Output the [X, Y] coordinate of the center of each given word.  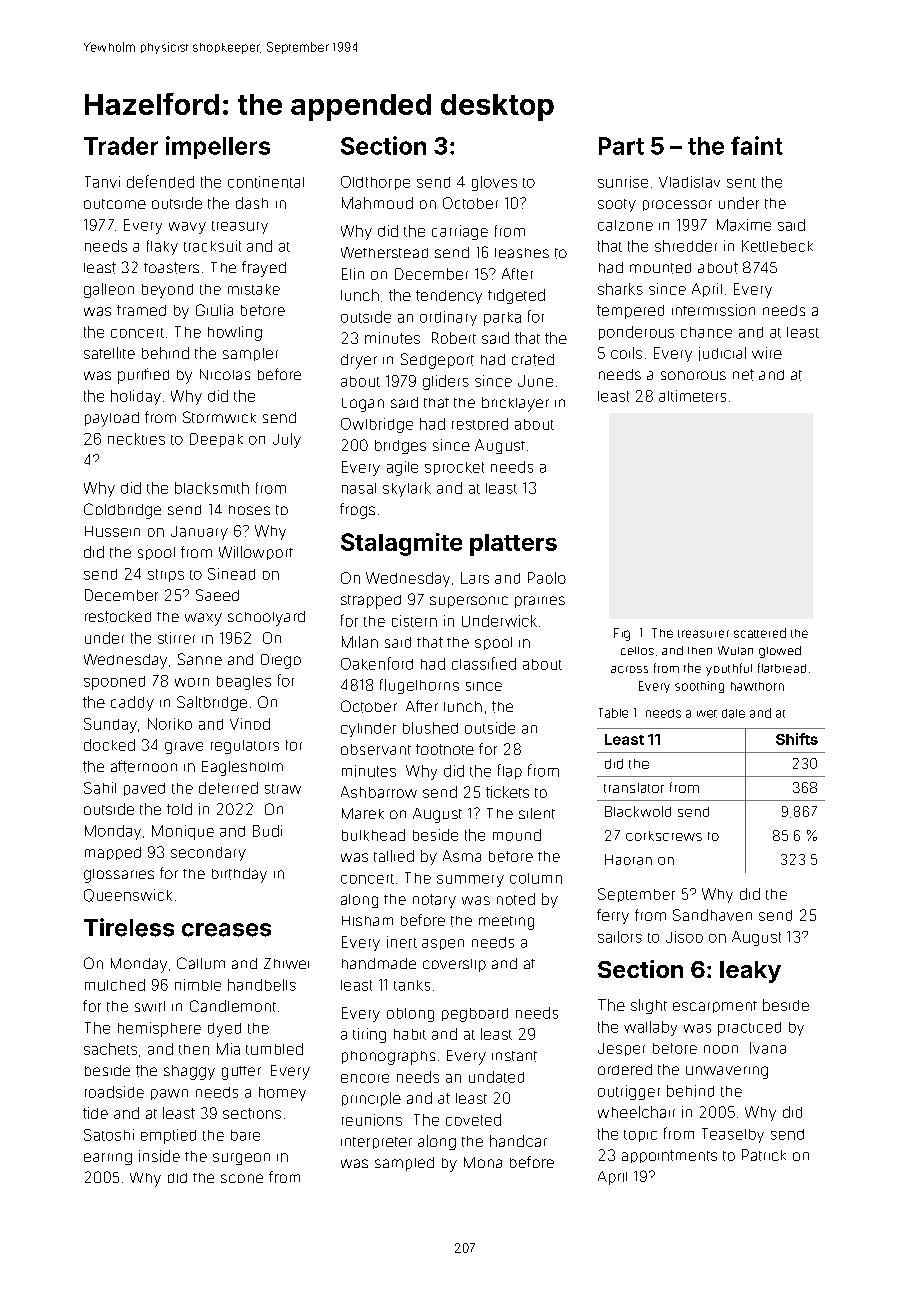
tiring [369, 1035]
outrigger [629, 1092]
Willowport [256, 553]
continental [266, 182]
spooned [114, 683]
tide [95, 1113]
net [743, 375]
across [629, 669]
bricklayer [515, 404]
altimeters [692, 396]
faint [757, 145]
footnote [445, 749]
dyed [224, 1030]
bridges [400, 447]
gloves [494, 183]
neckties [136, 439]
